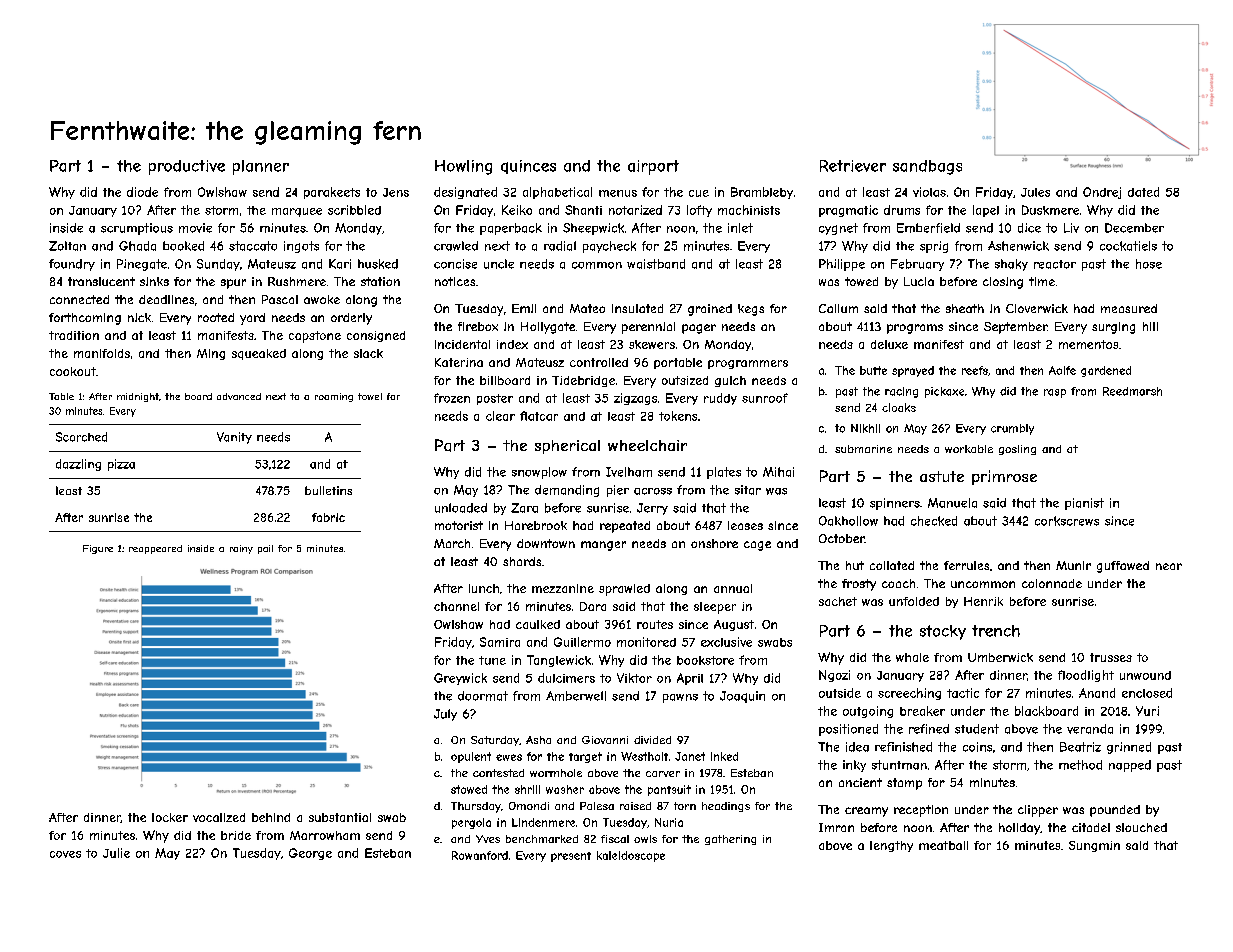  What do you see at coordinates (1130, 766) in the document?
I see `napped` at bounding box center [1130, 766].
